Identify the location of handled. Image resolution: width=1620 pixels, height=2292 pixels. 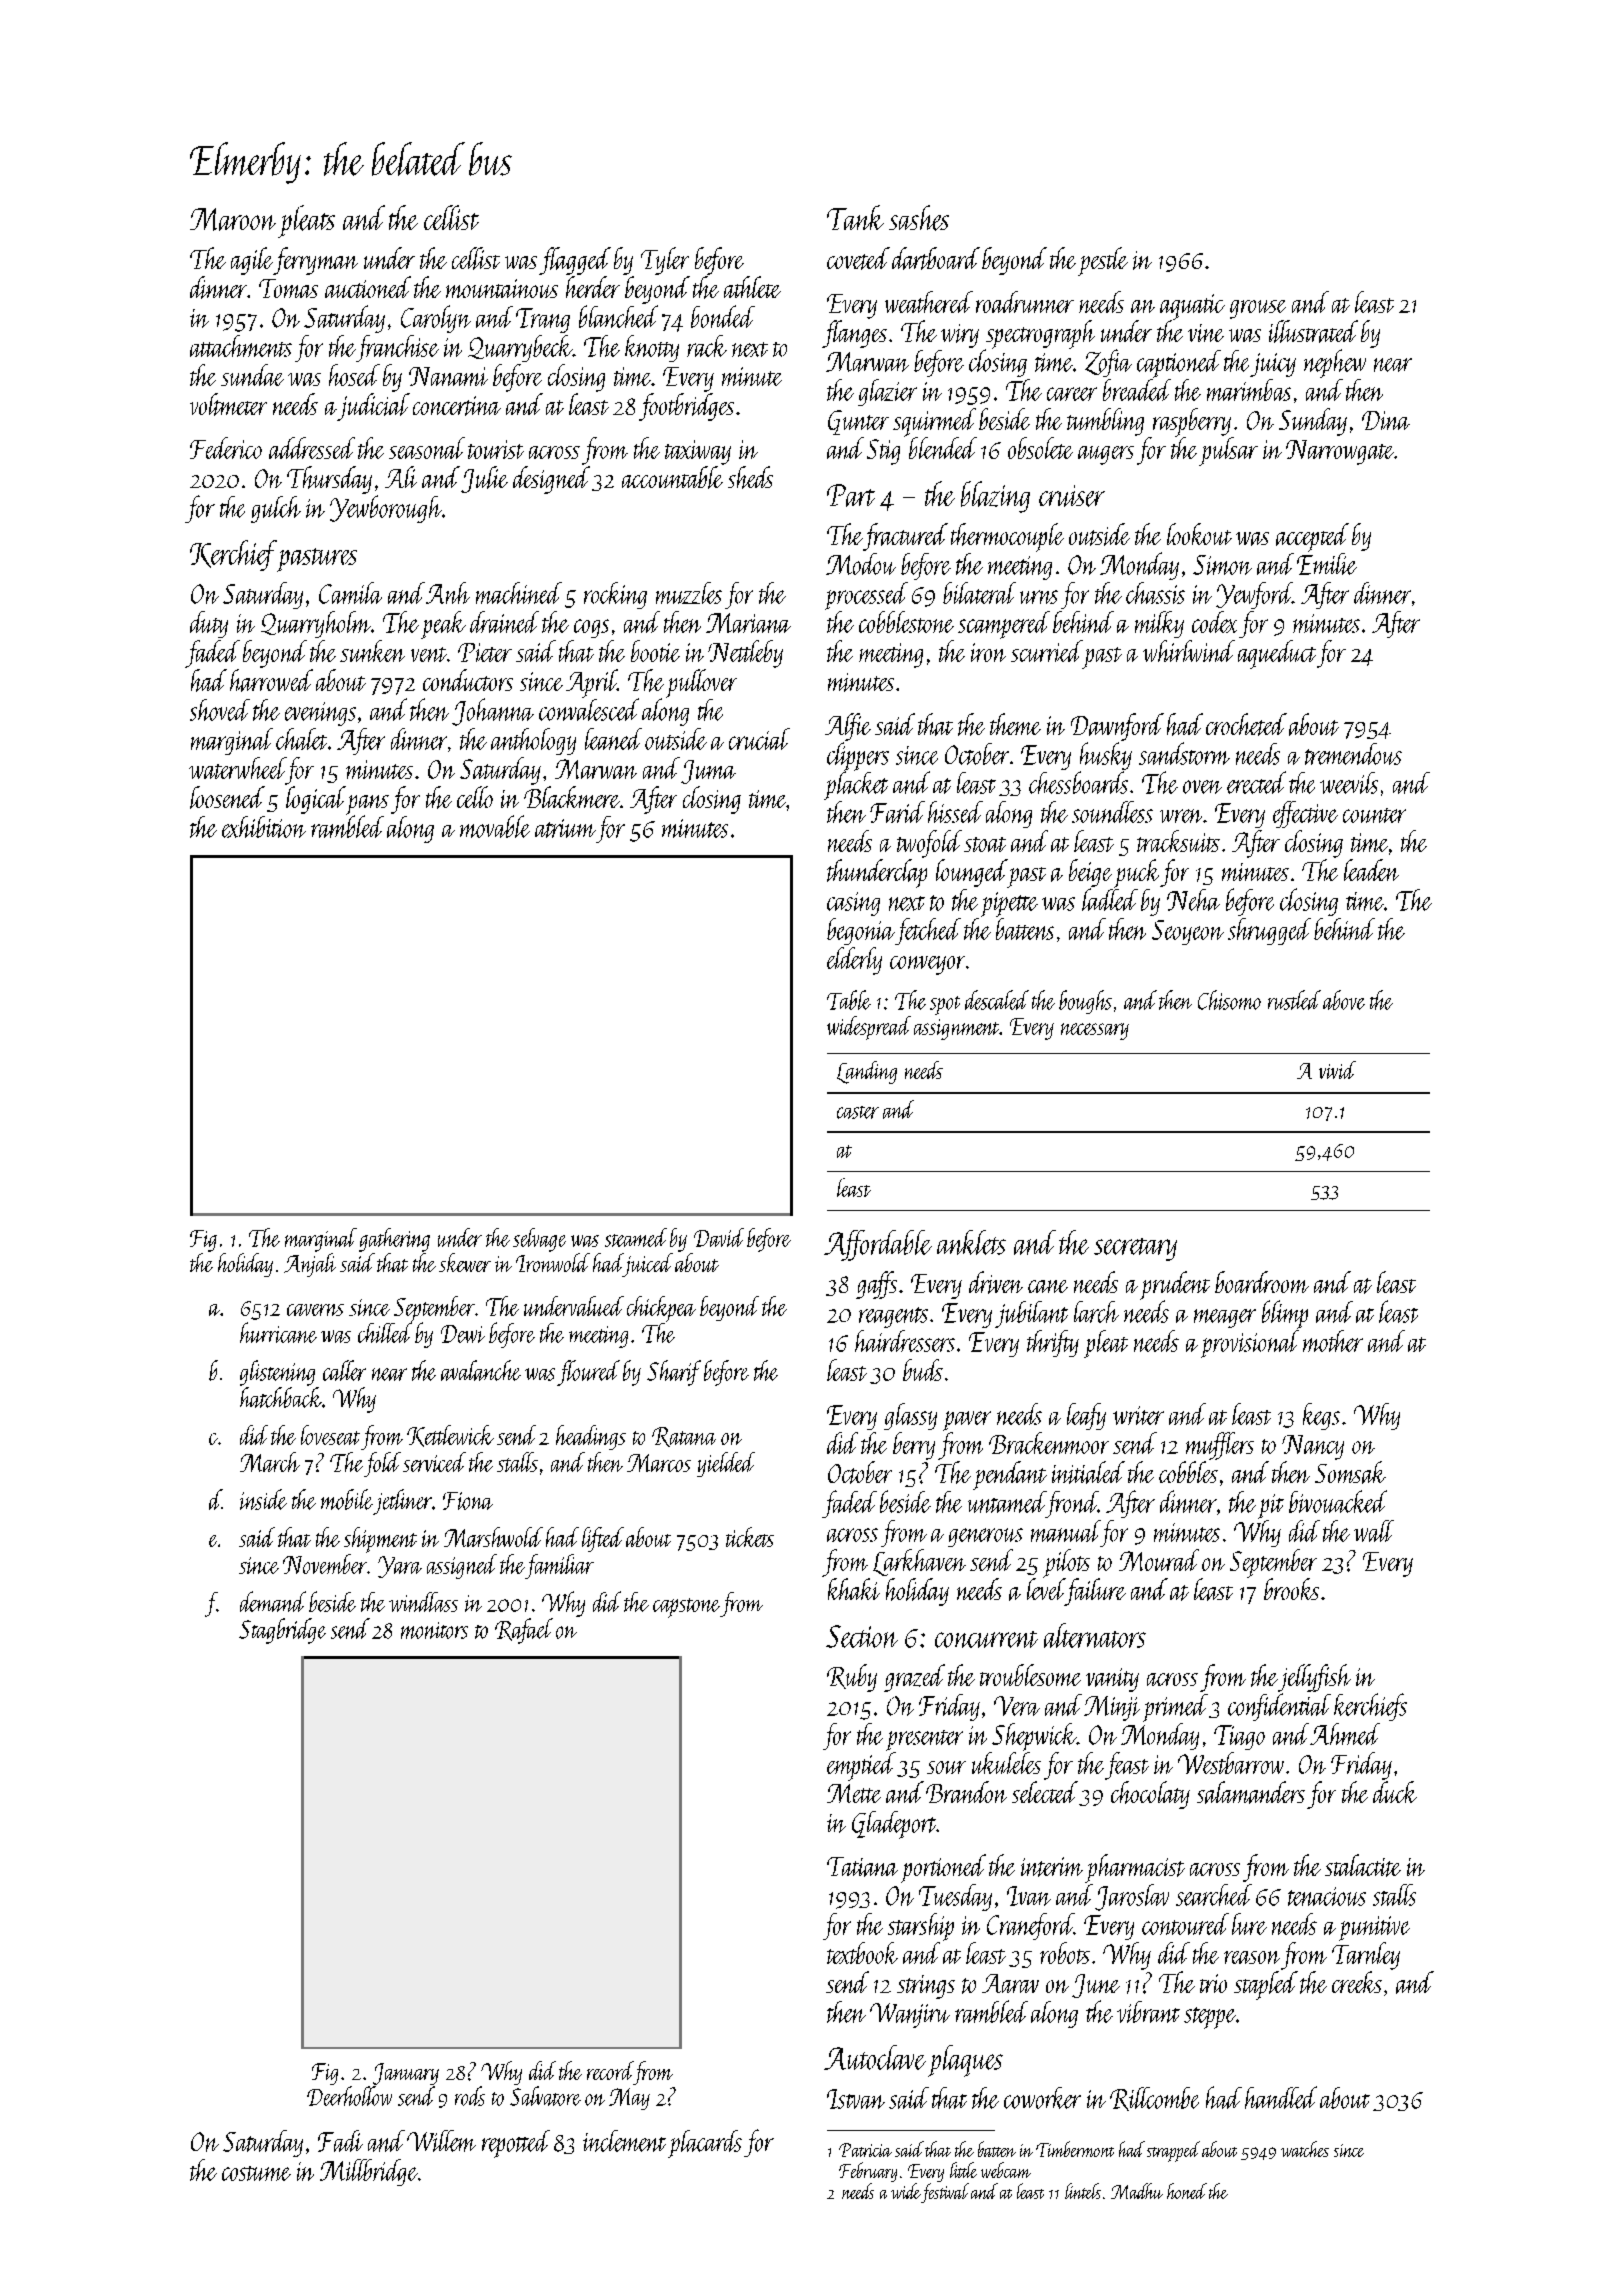
(1281, 2097).
